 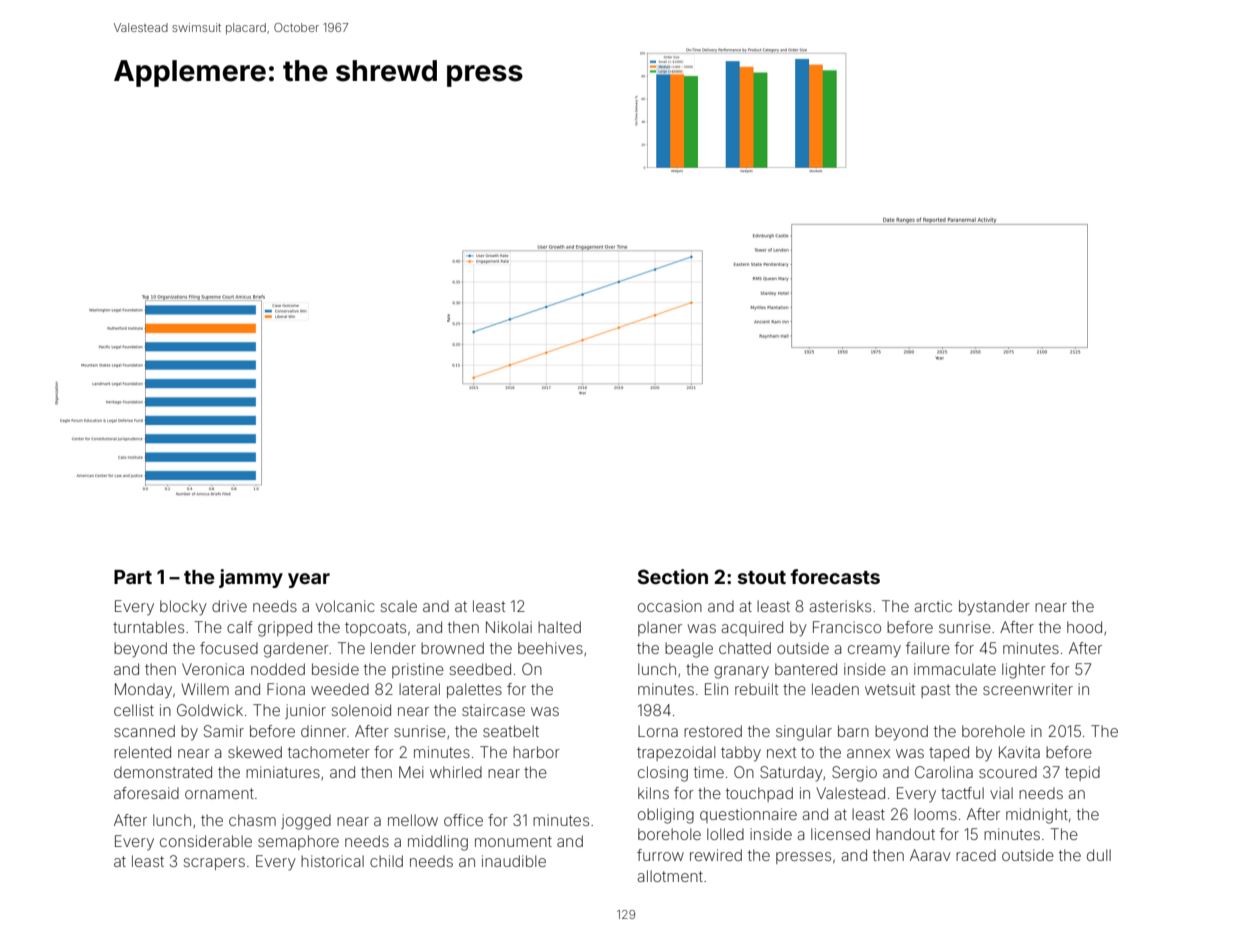 What do you see at coordinates (134, 710) in the document?
I see `cellist` at bounding box center [134, 710].
